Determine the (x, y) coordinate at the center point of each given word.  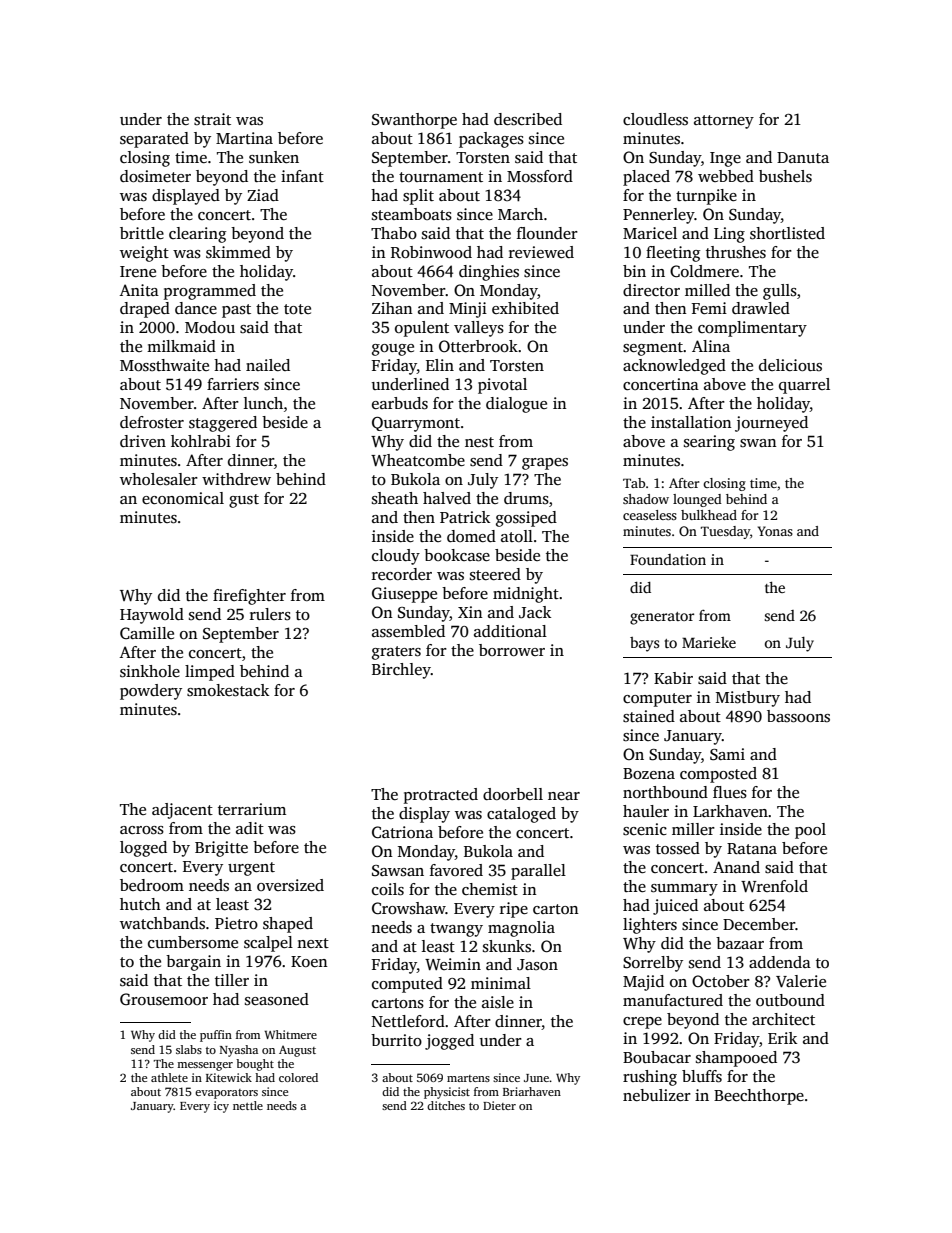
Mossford (540, 176)
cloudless (655, 119)
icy (221, 1107)
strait (212, 119)
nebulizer (657, 1095)
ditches (446, 1105)
